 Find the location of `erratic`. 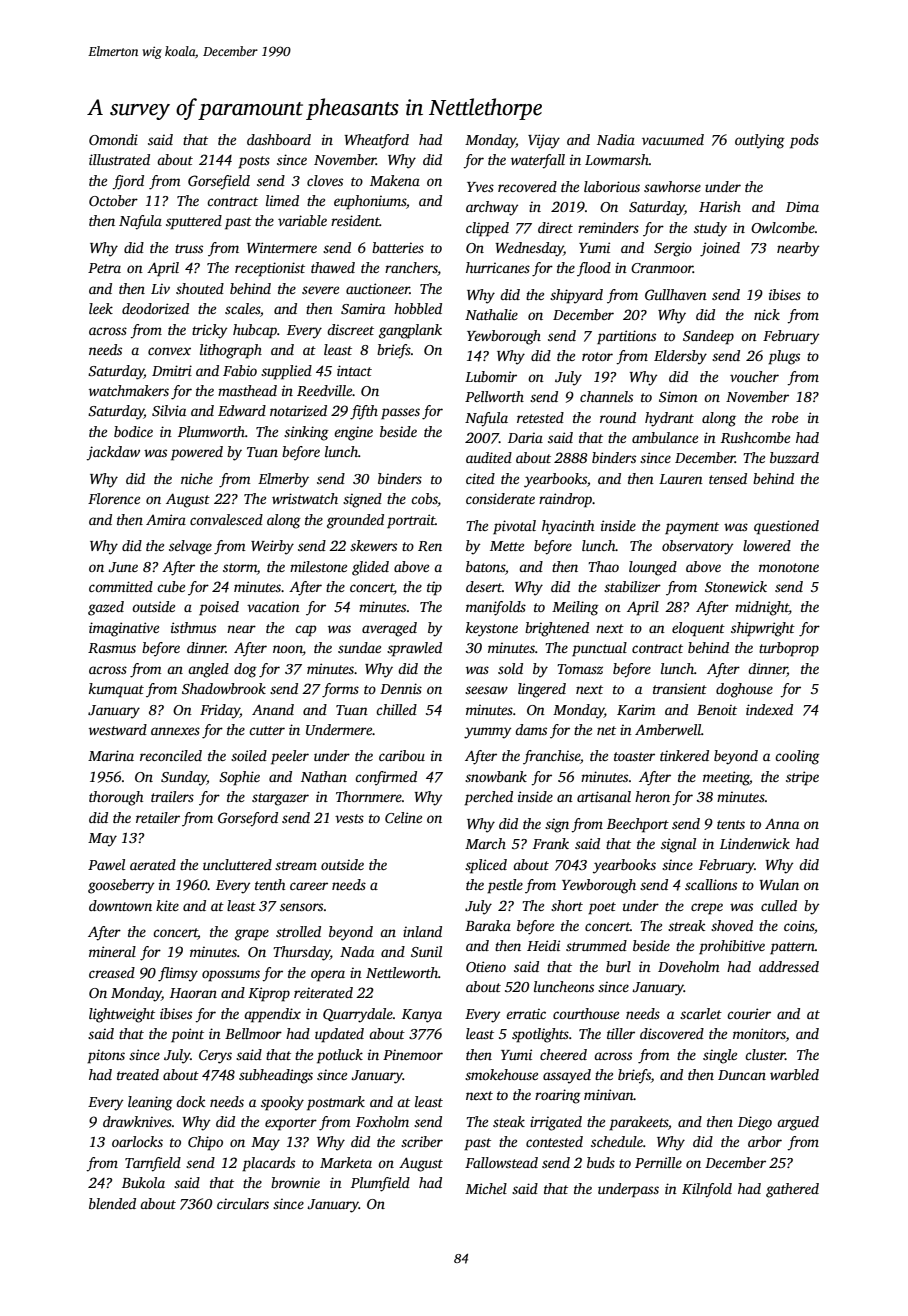

erratic is located at coordinates (526, 1013).
